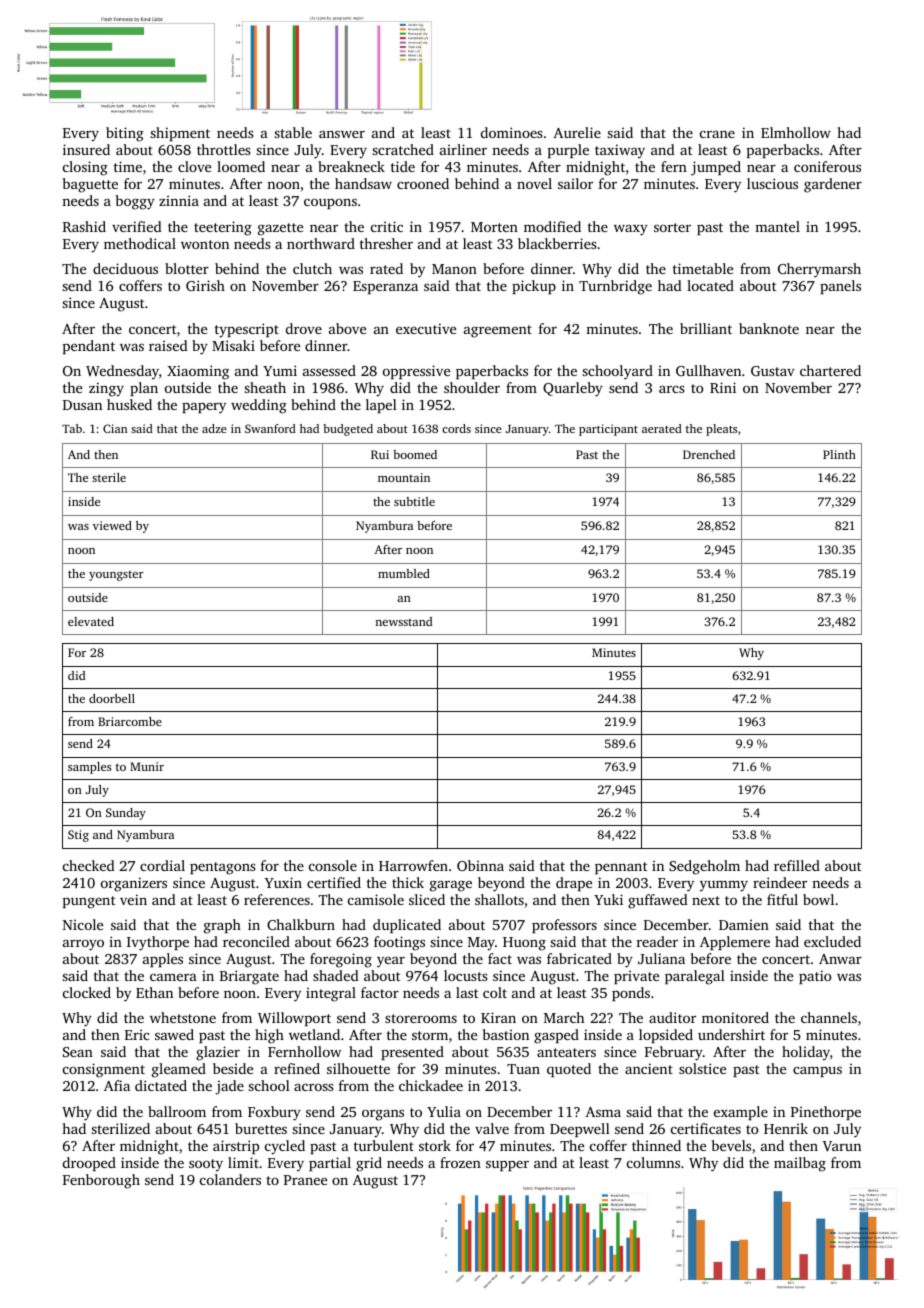 The height and width of the page is (1308, 924). What do you see at coordinates (399, 943) in the page?
I see `footings` at bounding box center [399, 943].
